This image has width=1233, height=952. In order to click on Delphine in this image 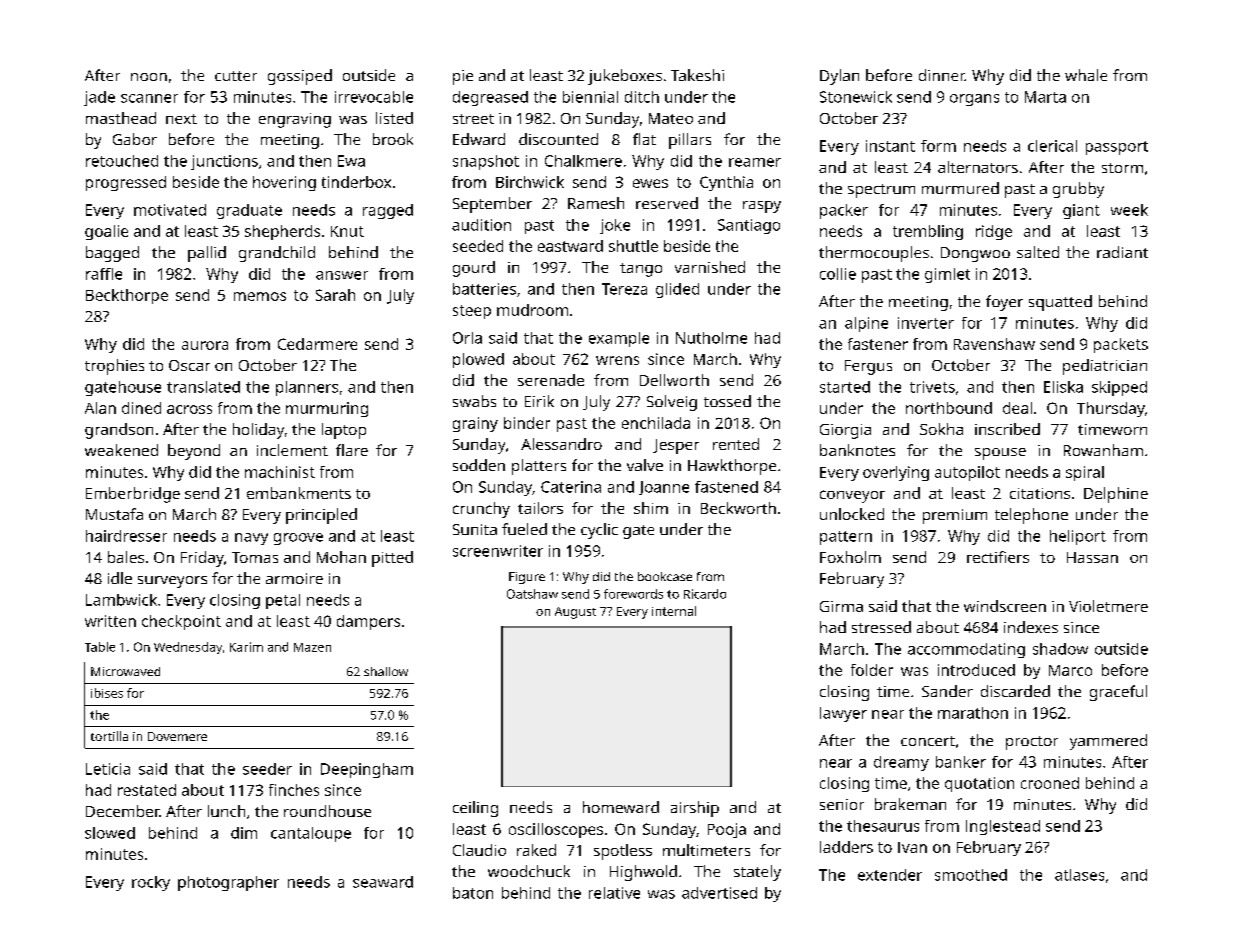, I will do `click(1116, 495)`.
